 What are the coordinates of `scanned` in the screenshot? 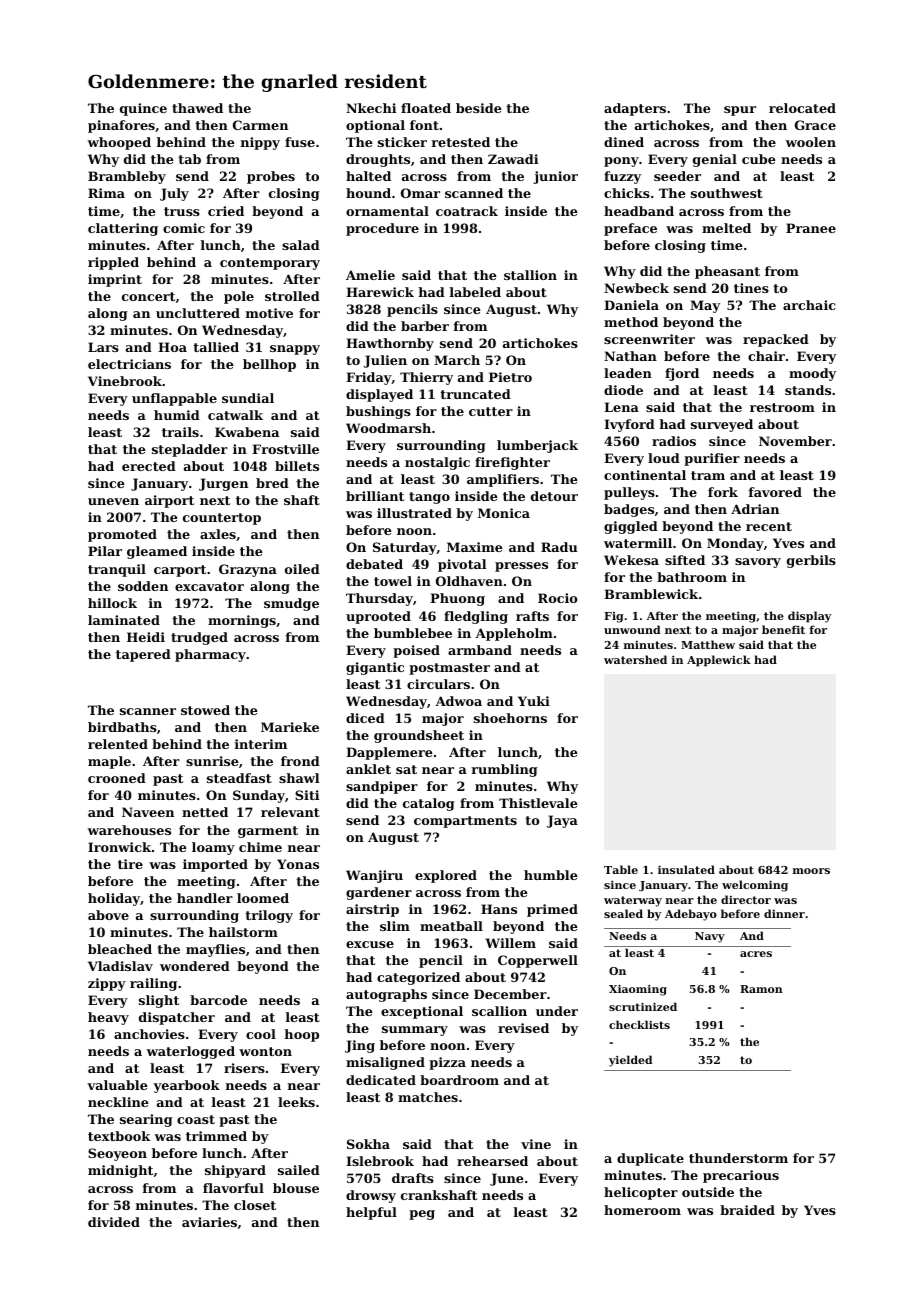 It's located at (474, 193).
